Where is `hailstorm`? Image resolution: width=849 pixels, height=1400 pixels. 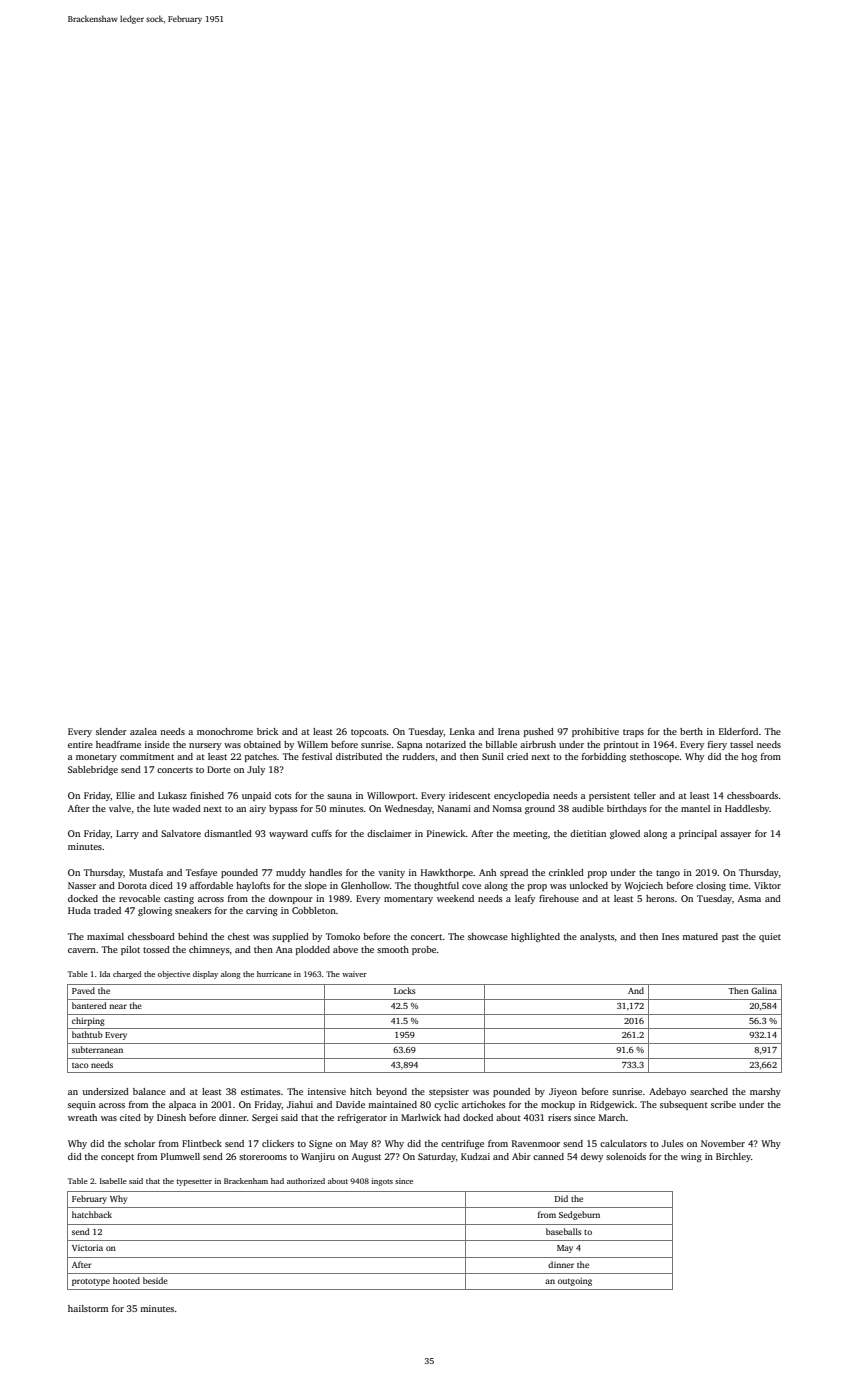 hailstorm is located at coordinates (88, 1308).
